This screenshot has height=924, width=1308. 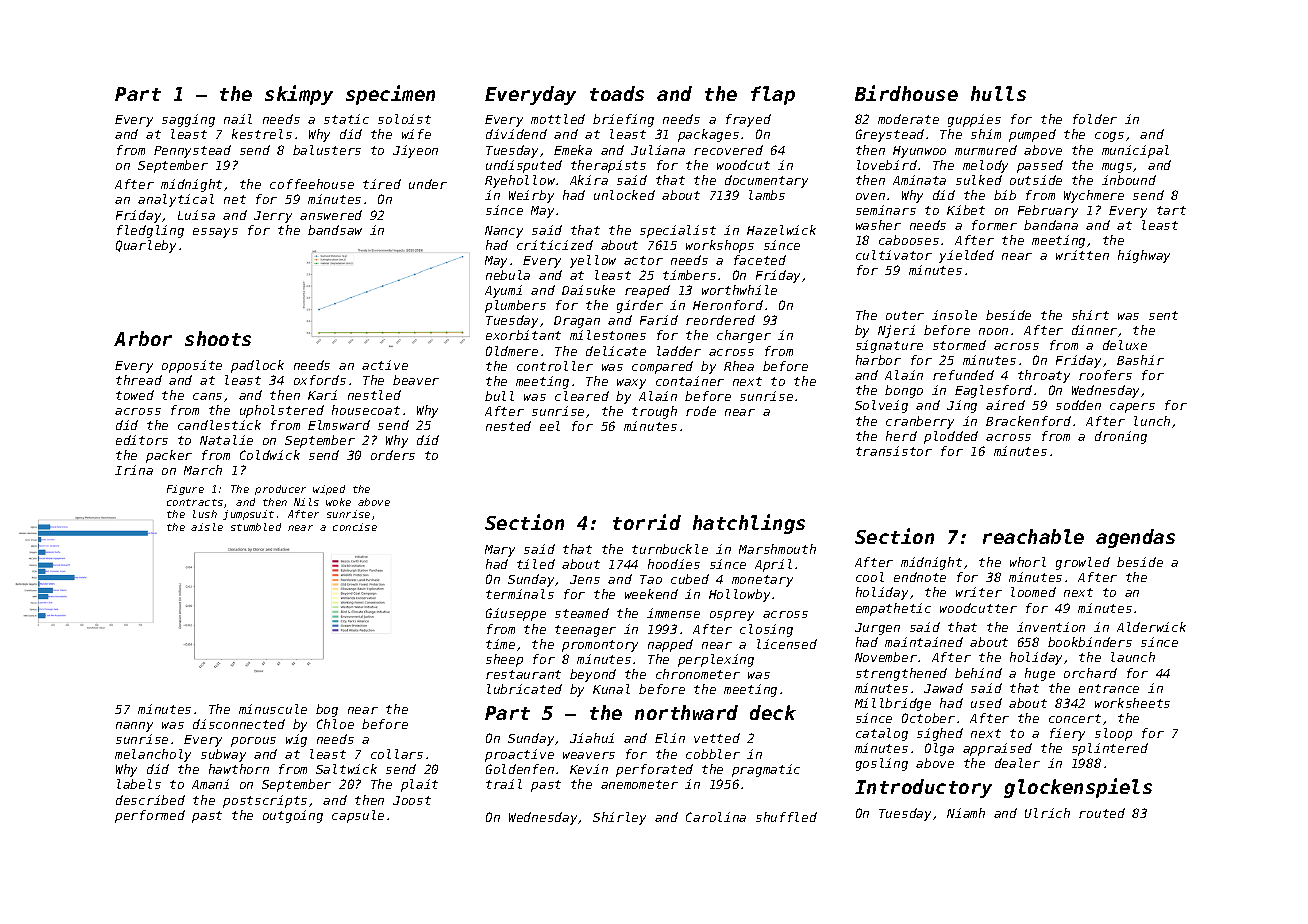 I want to click on written, so click(x=1082, y=255).
